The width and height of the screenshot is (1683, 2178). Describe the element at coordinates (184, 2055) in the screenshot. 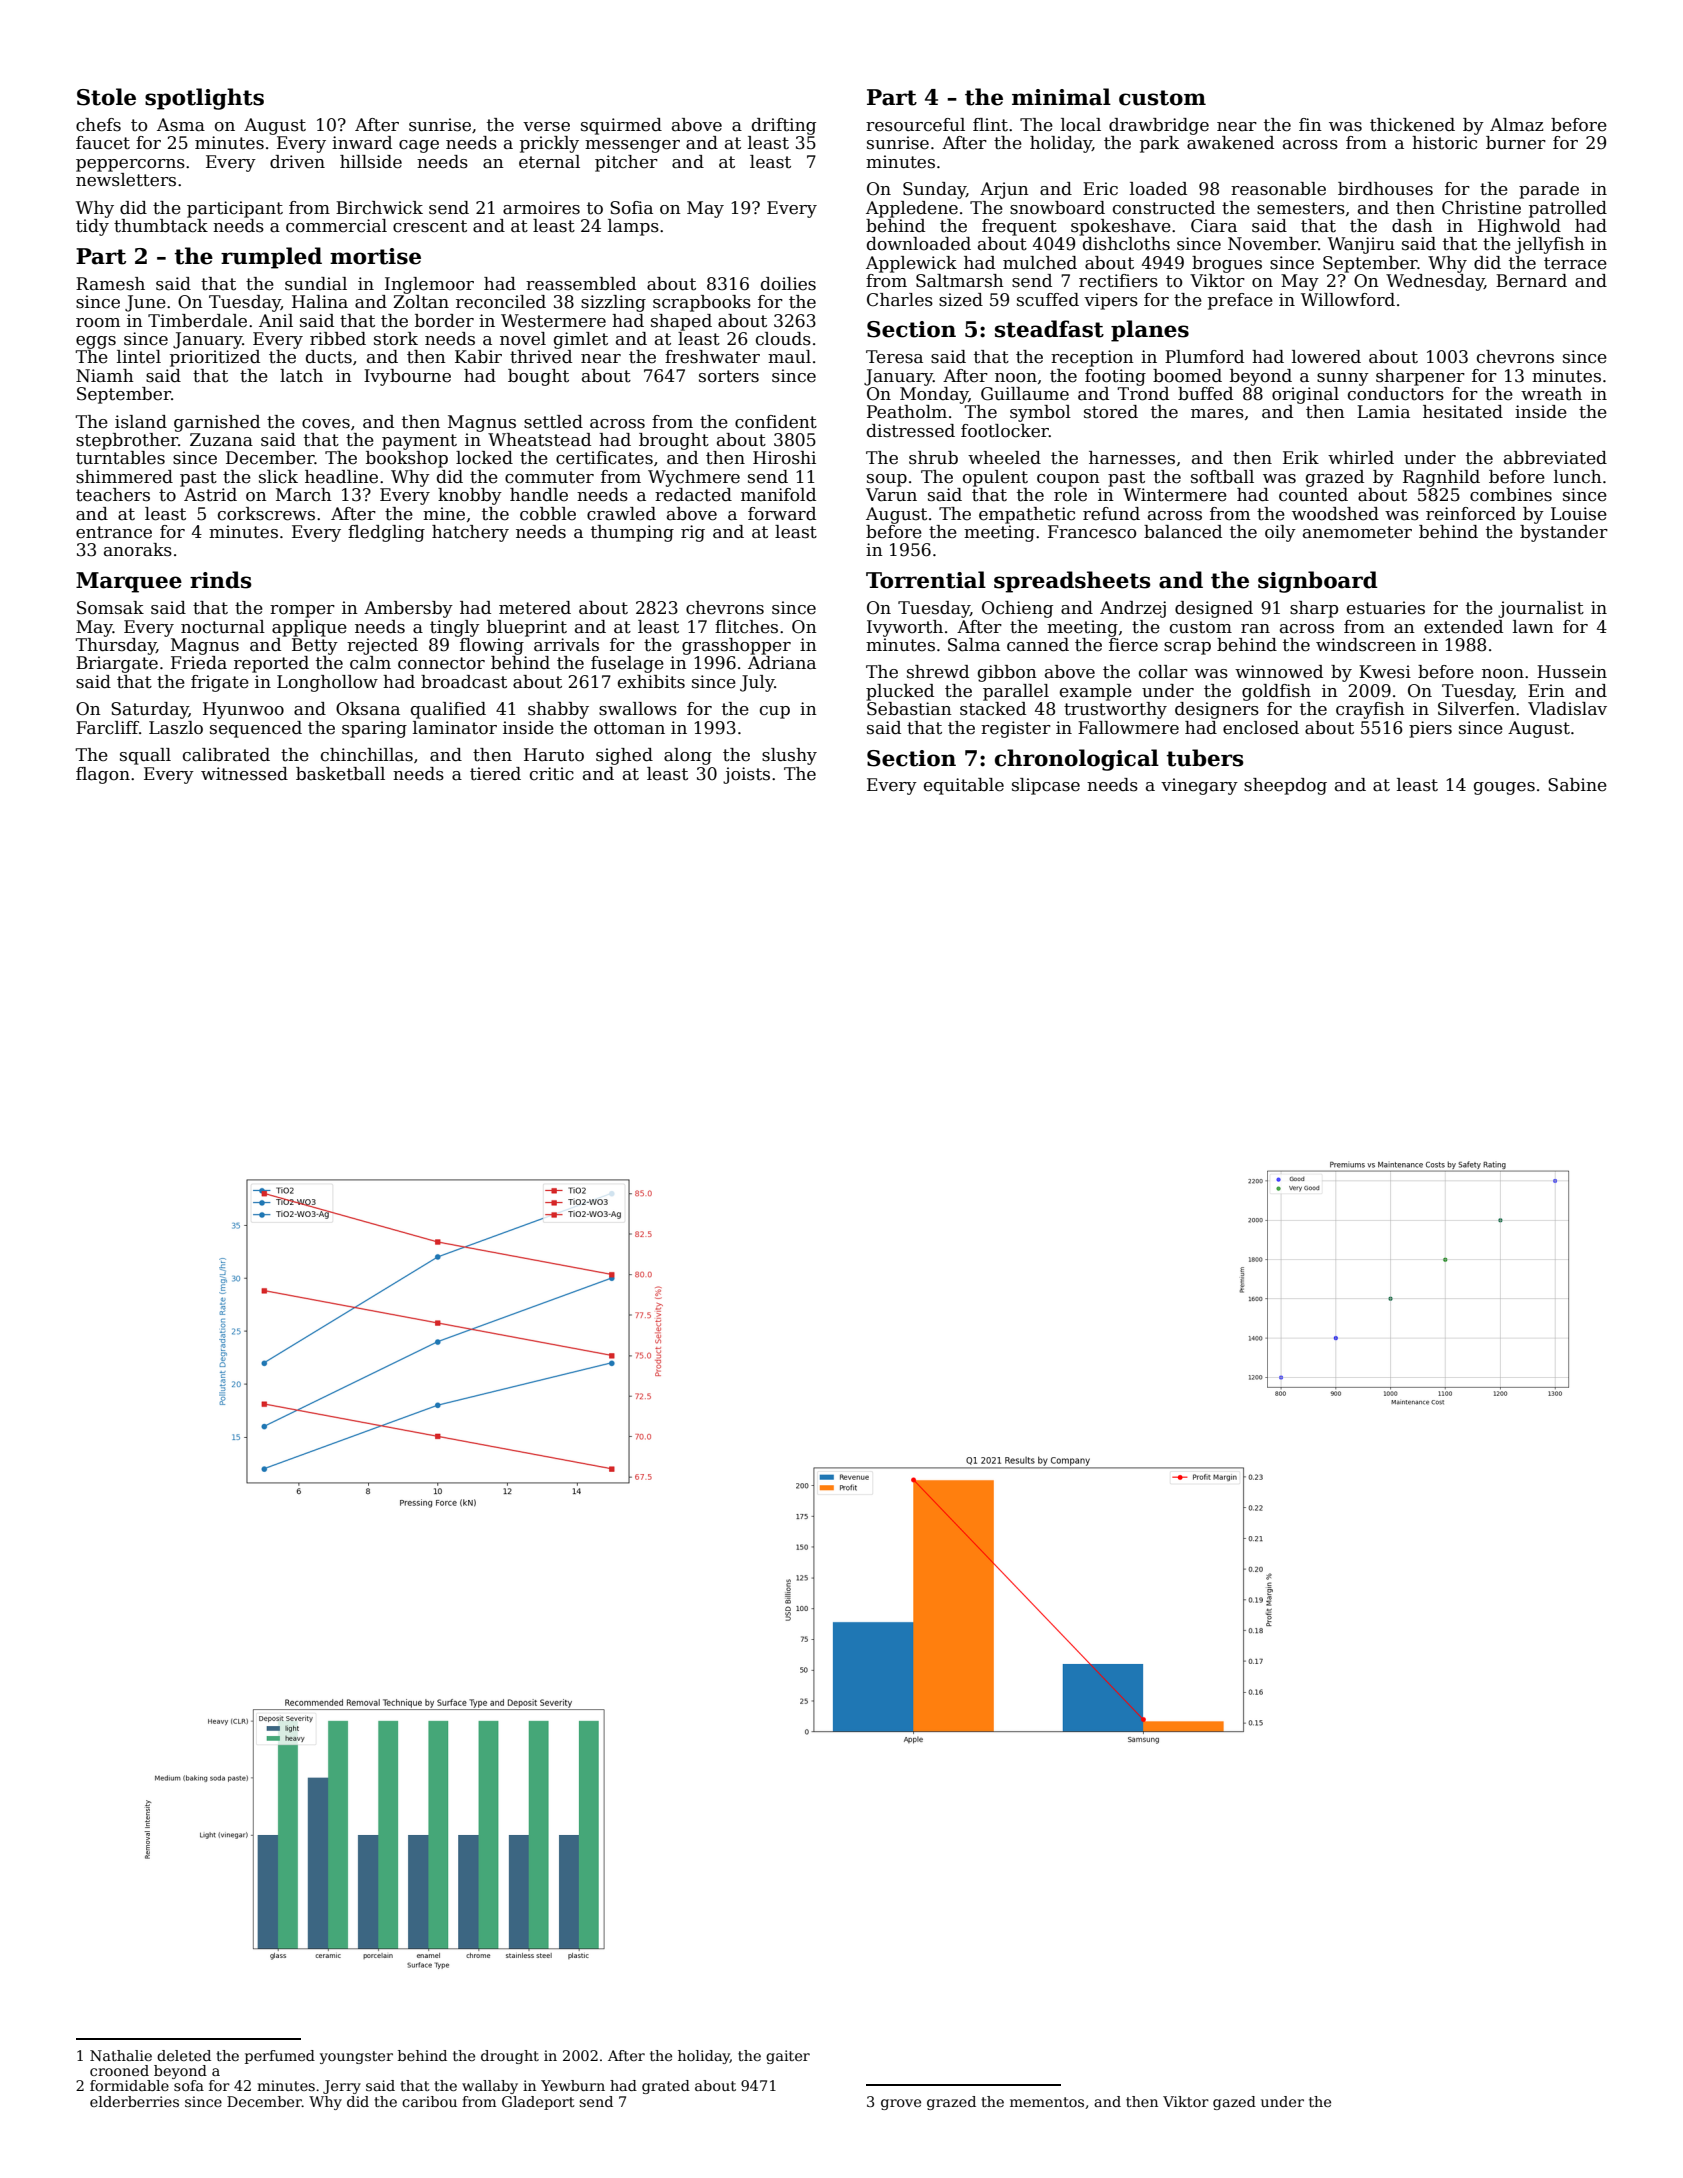

I see `deleted` at that location.
